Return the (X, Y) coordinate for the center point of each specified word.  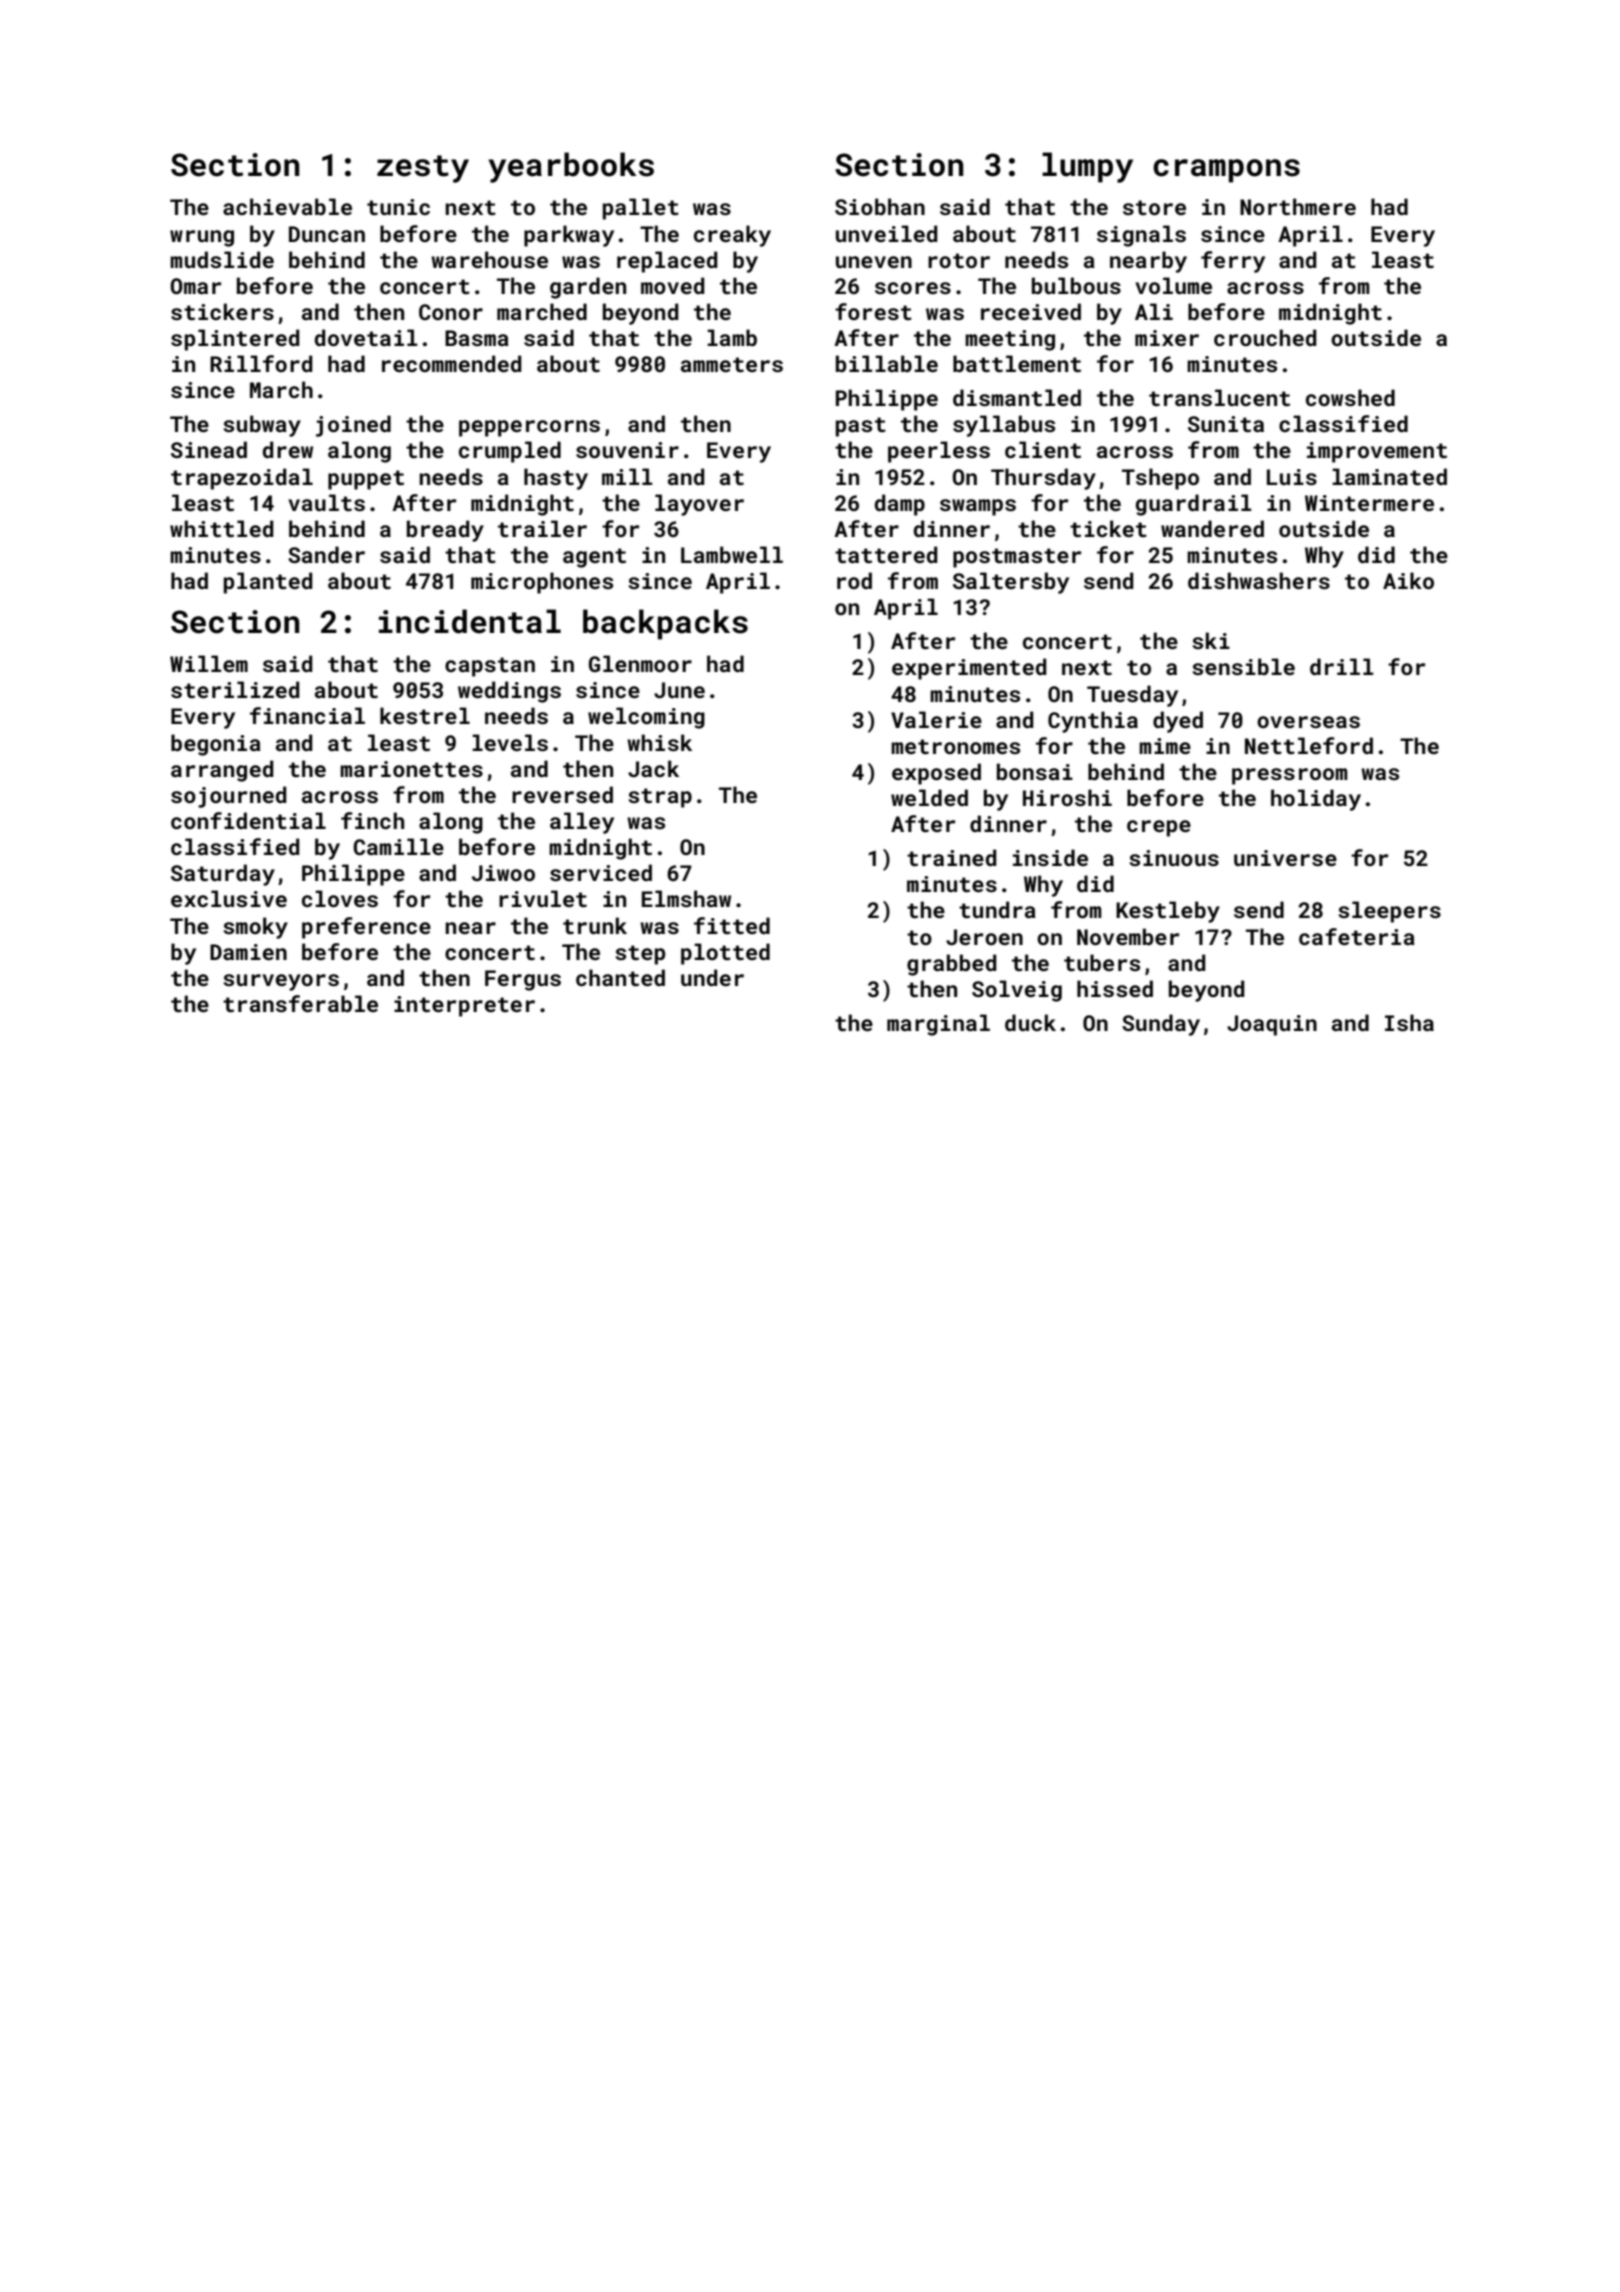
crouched (1265, 337)
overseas (1308, 722)
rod (854, 580)
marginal (938, 1025)
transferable (300, 1003)
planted (268, 583)
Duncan (327, 234)
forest (873, 311)
